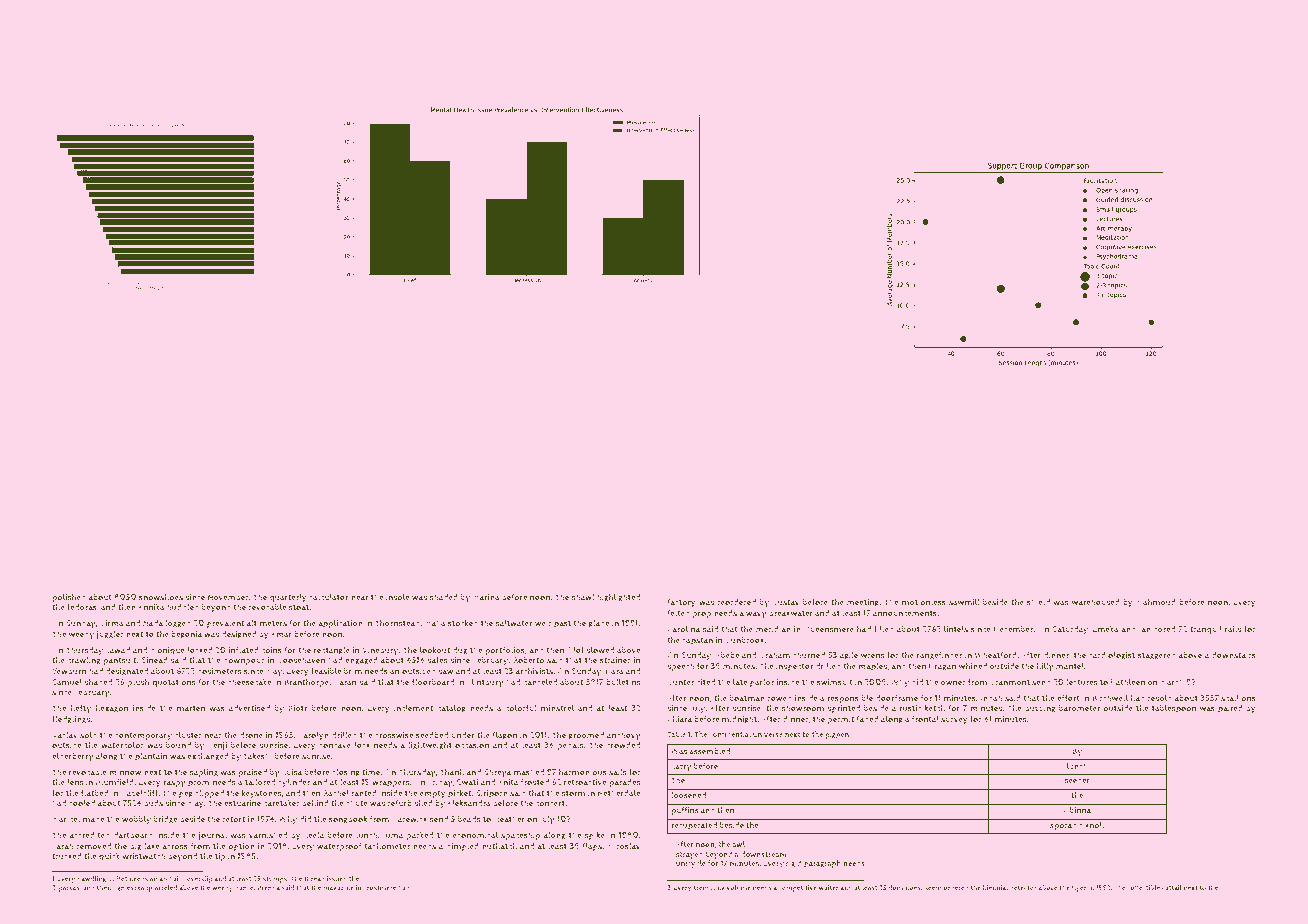 The width and height of the screenshot is (1308, 924). Describe the element at coordinates (680, 719) in the screenshot. I see `Chiara` at that location.
